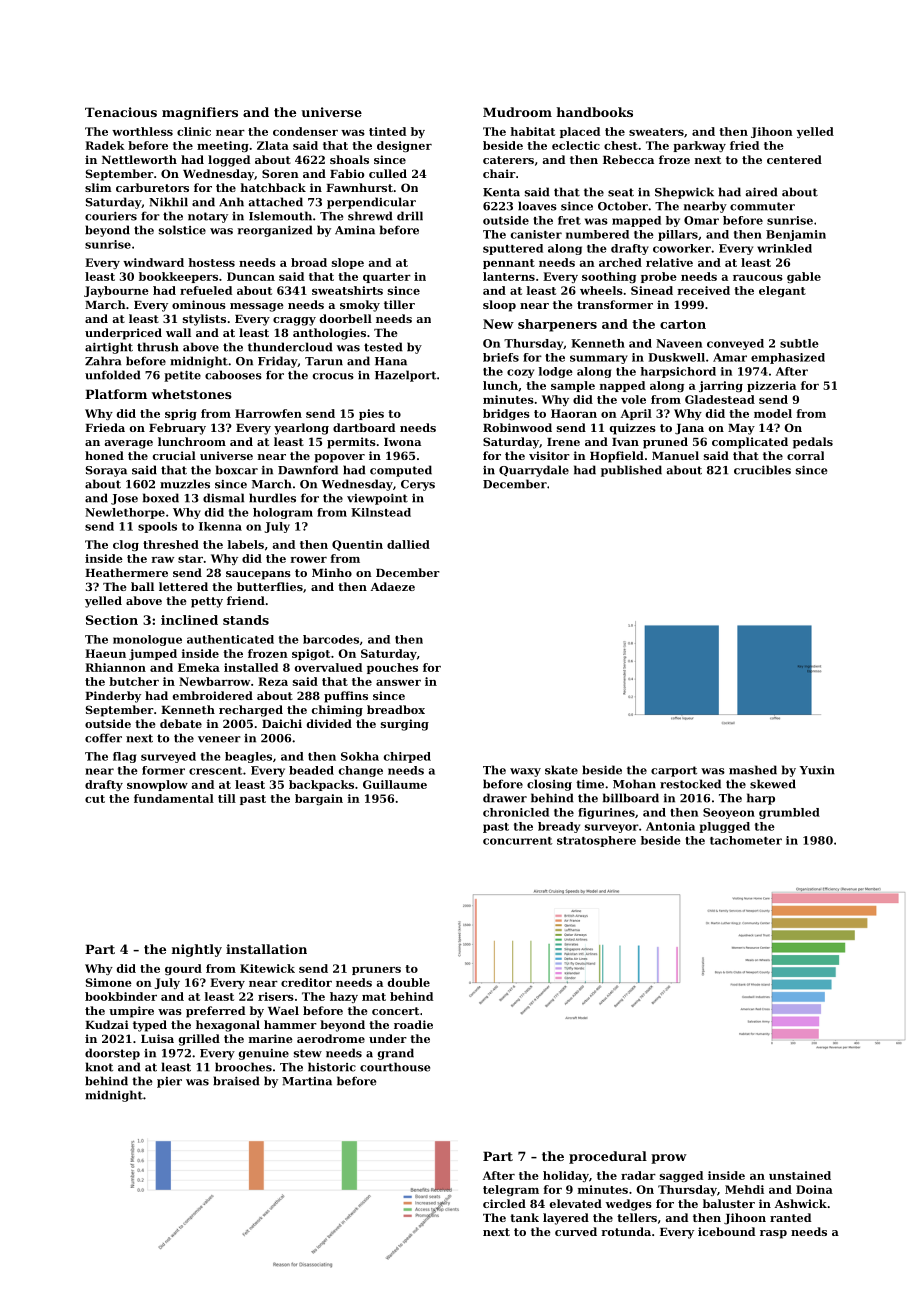  I want to click on prow, so click(669, 1159).
